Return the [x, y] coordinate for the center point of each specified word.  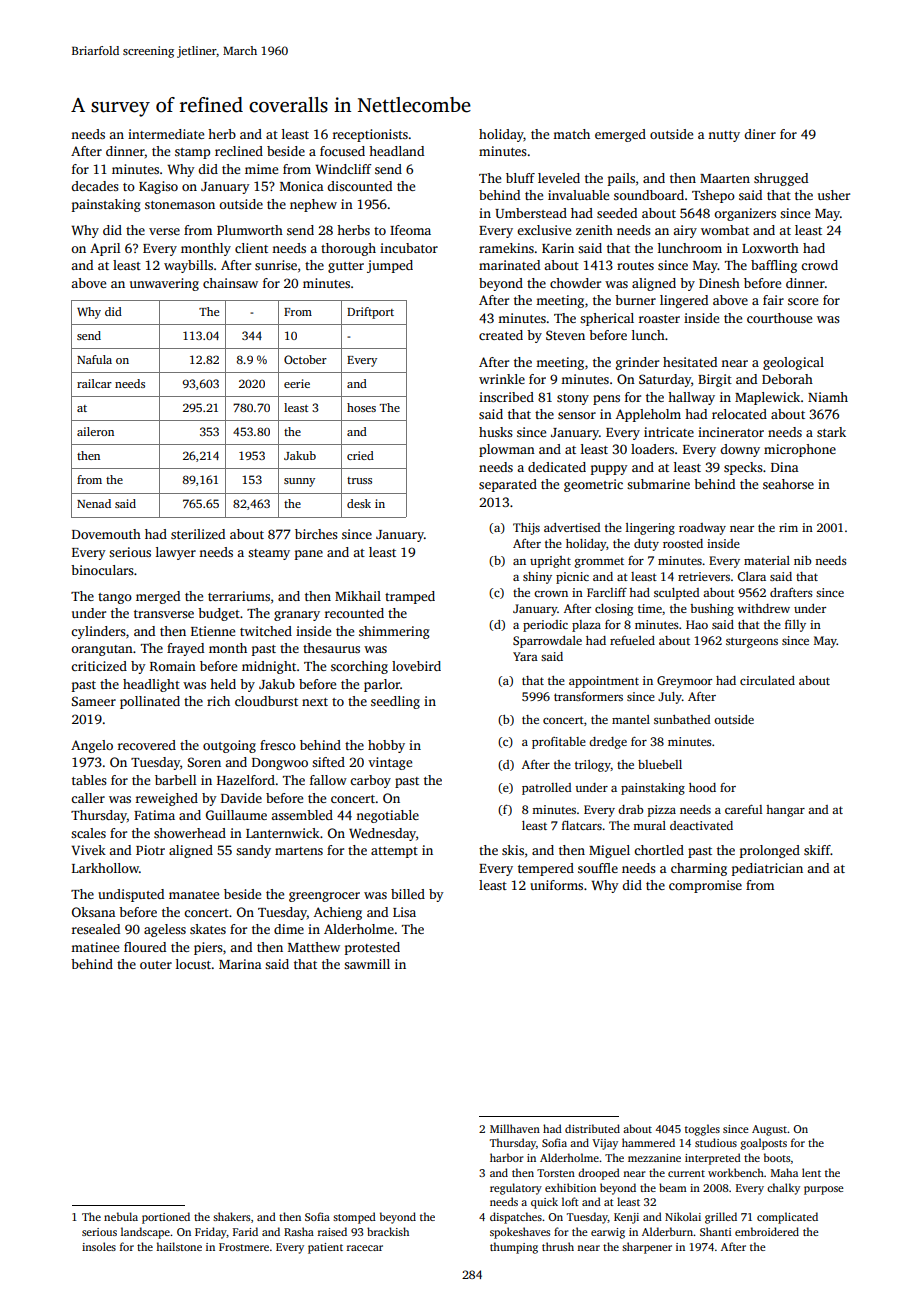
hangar [785, 811]
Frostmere [244, 1247]
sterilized [198, 534]
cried [360, 455]
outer [156, 965]
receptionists [370, 135]
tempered [546, 869]
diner [760, 134]
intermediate [166, 134]
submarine [658, 484]
